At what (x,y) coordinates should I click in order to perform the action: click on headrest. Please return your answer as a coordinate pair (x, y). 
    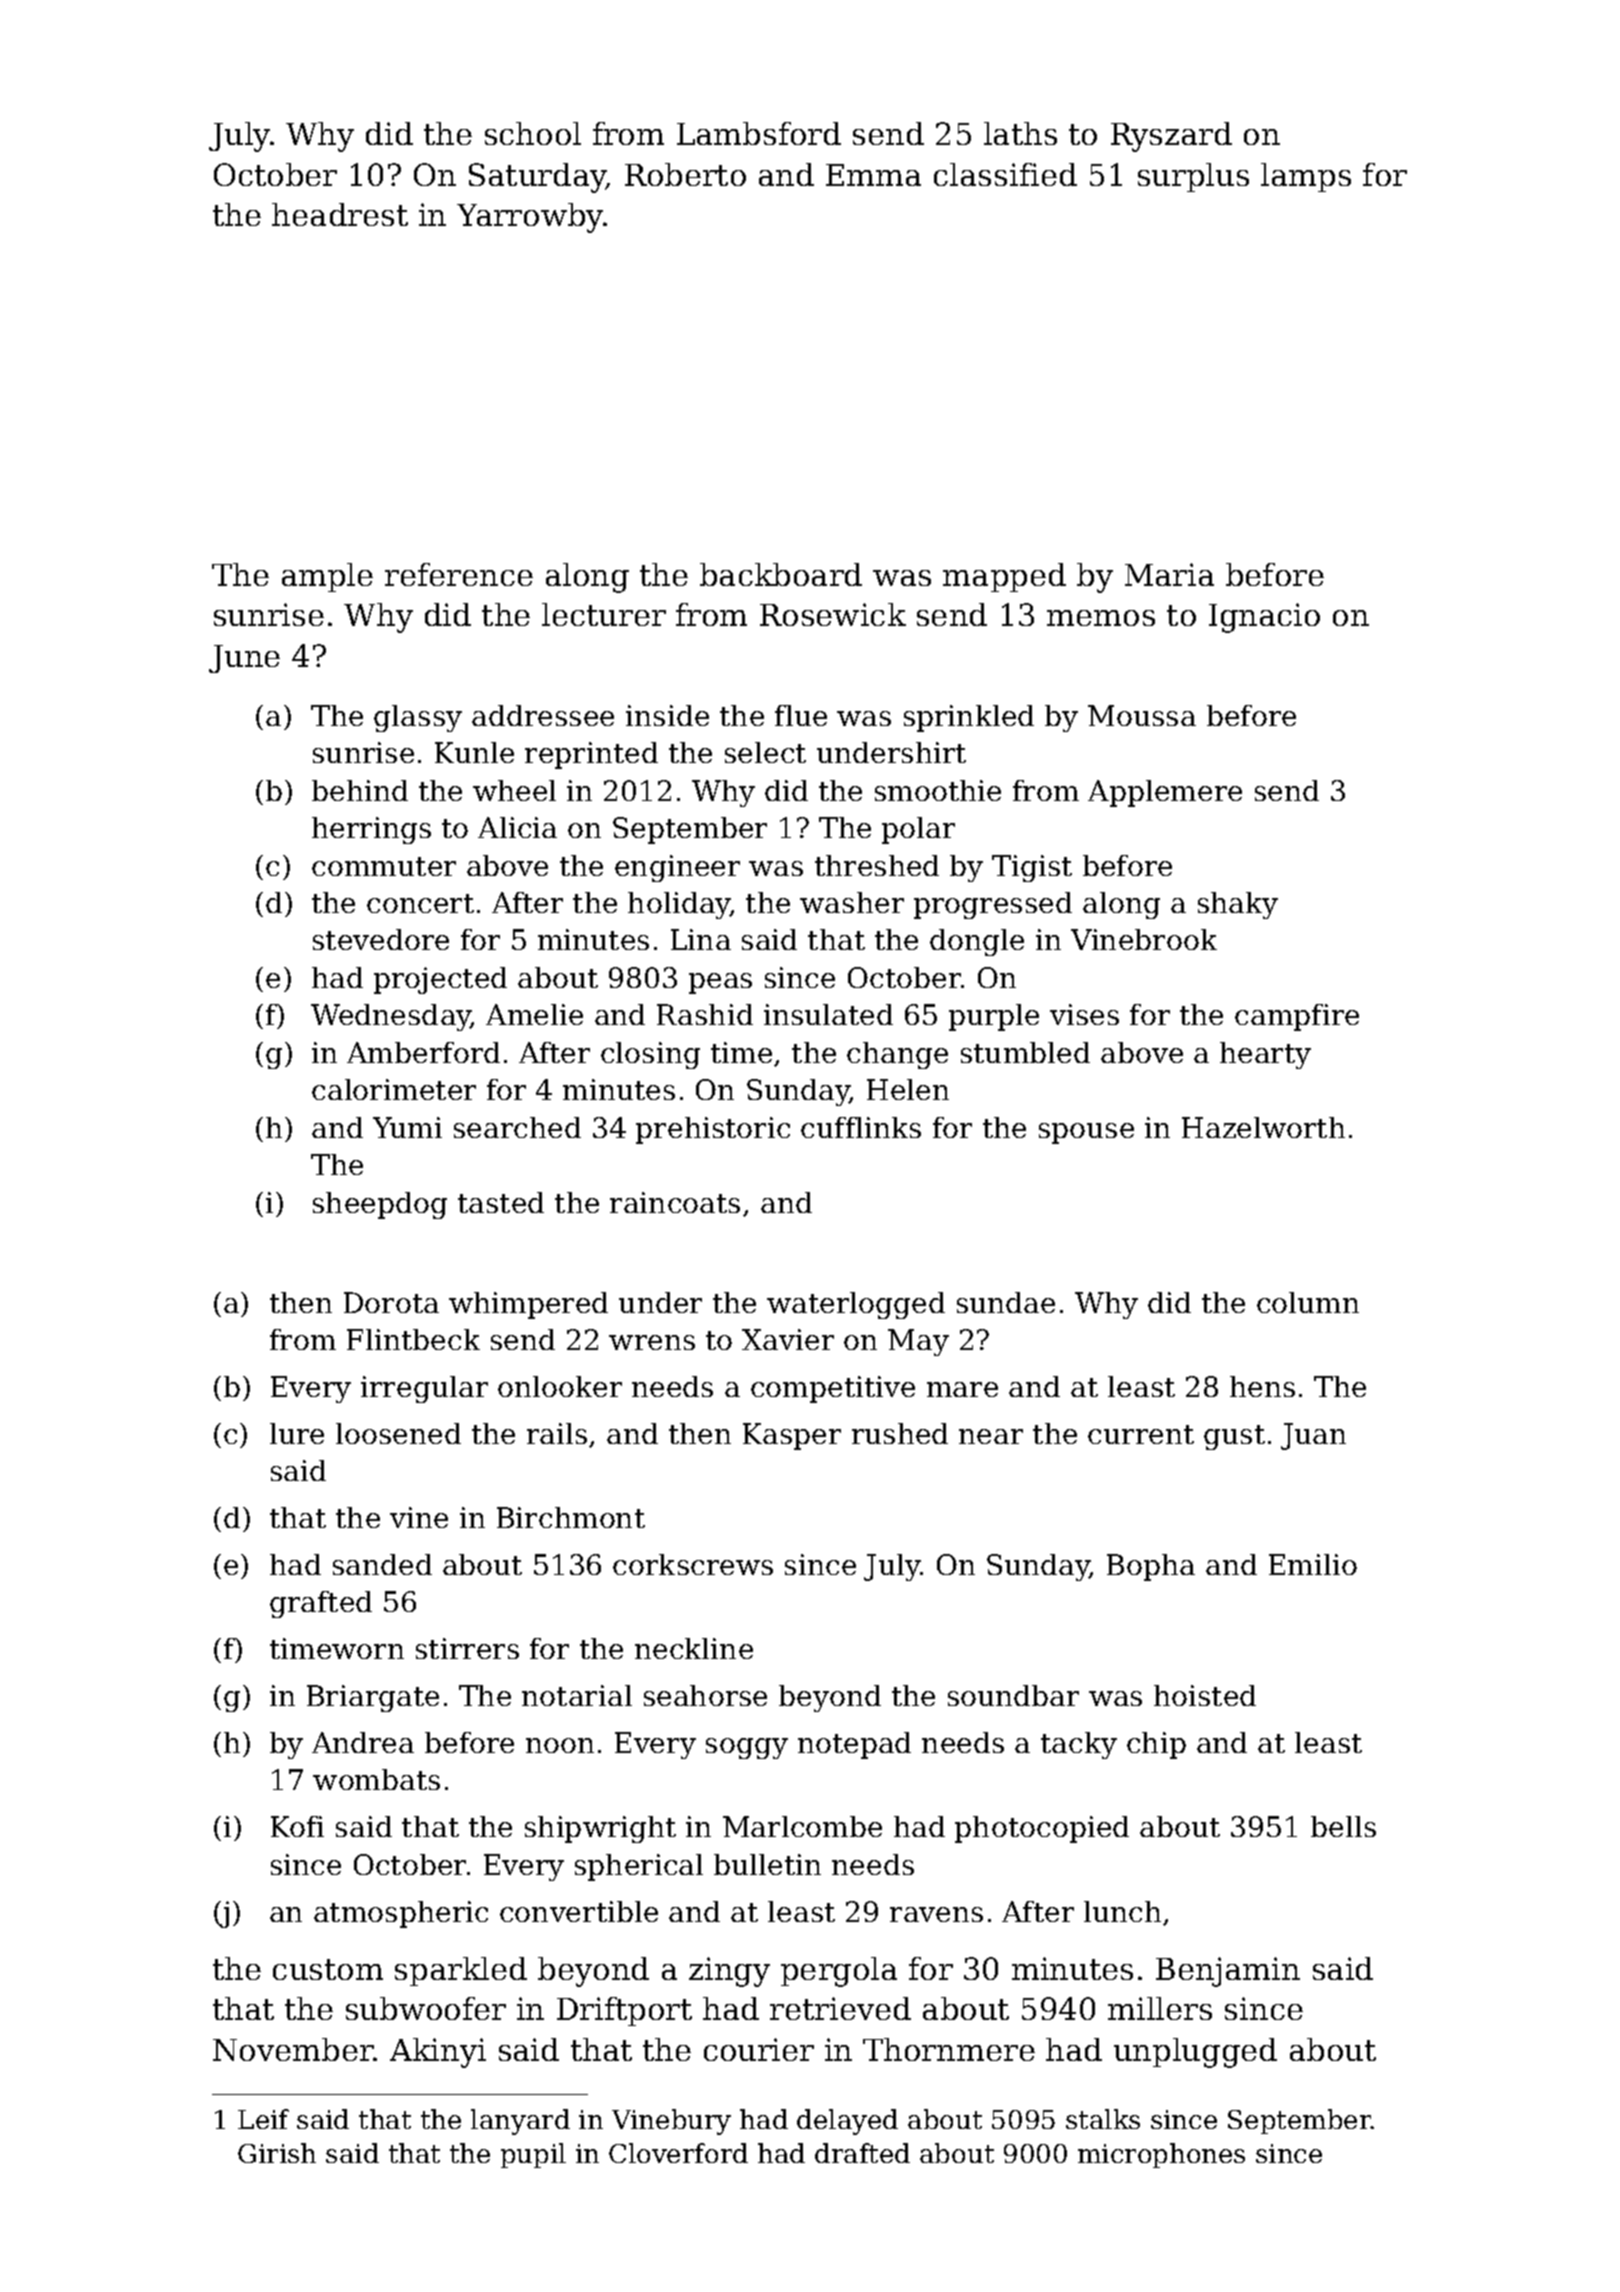
    Looking at the image, I should click on (340, 214).
